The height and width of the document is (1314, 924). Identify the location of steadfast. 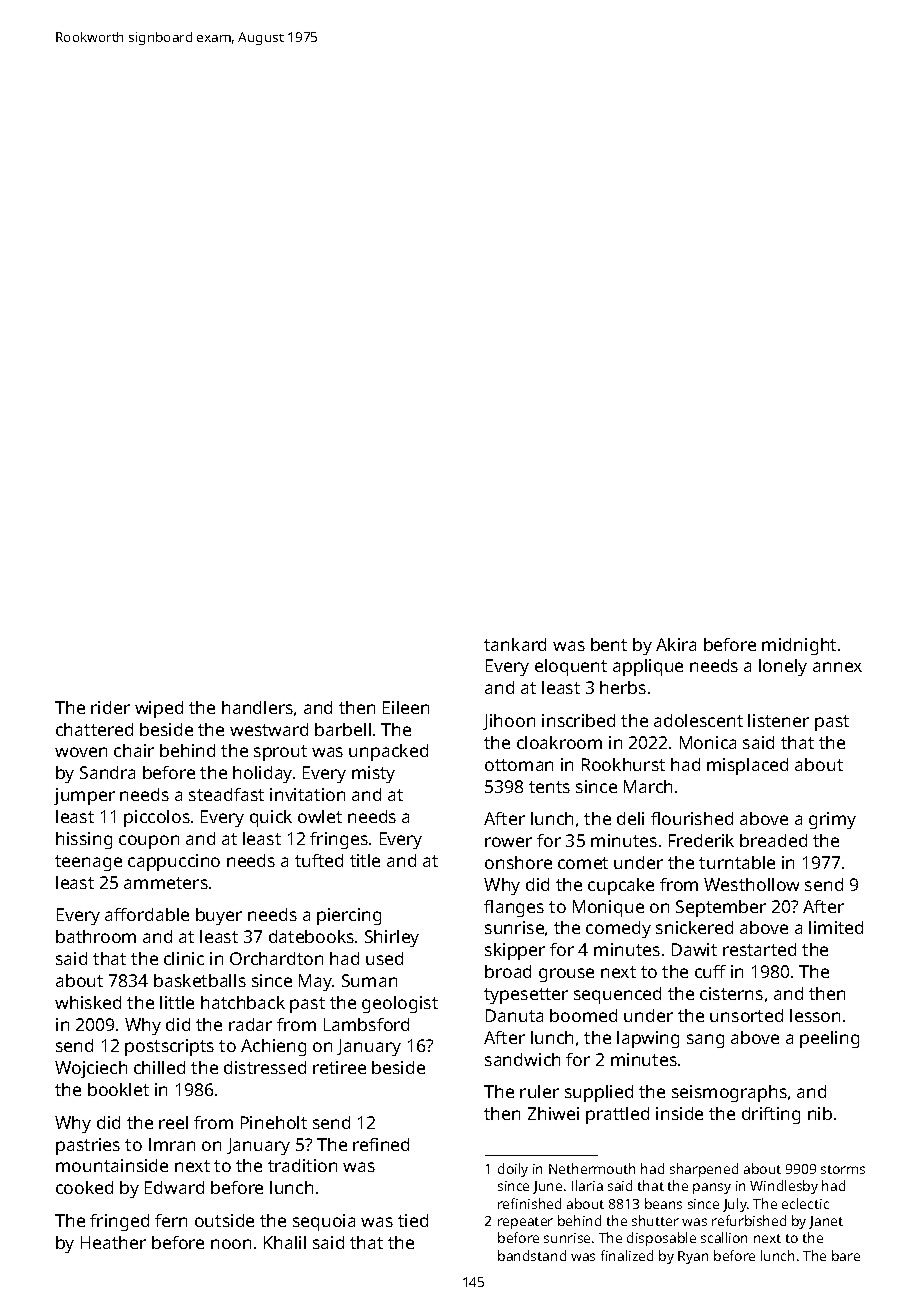
(226, 794).
